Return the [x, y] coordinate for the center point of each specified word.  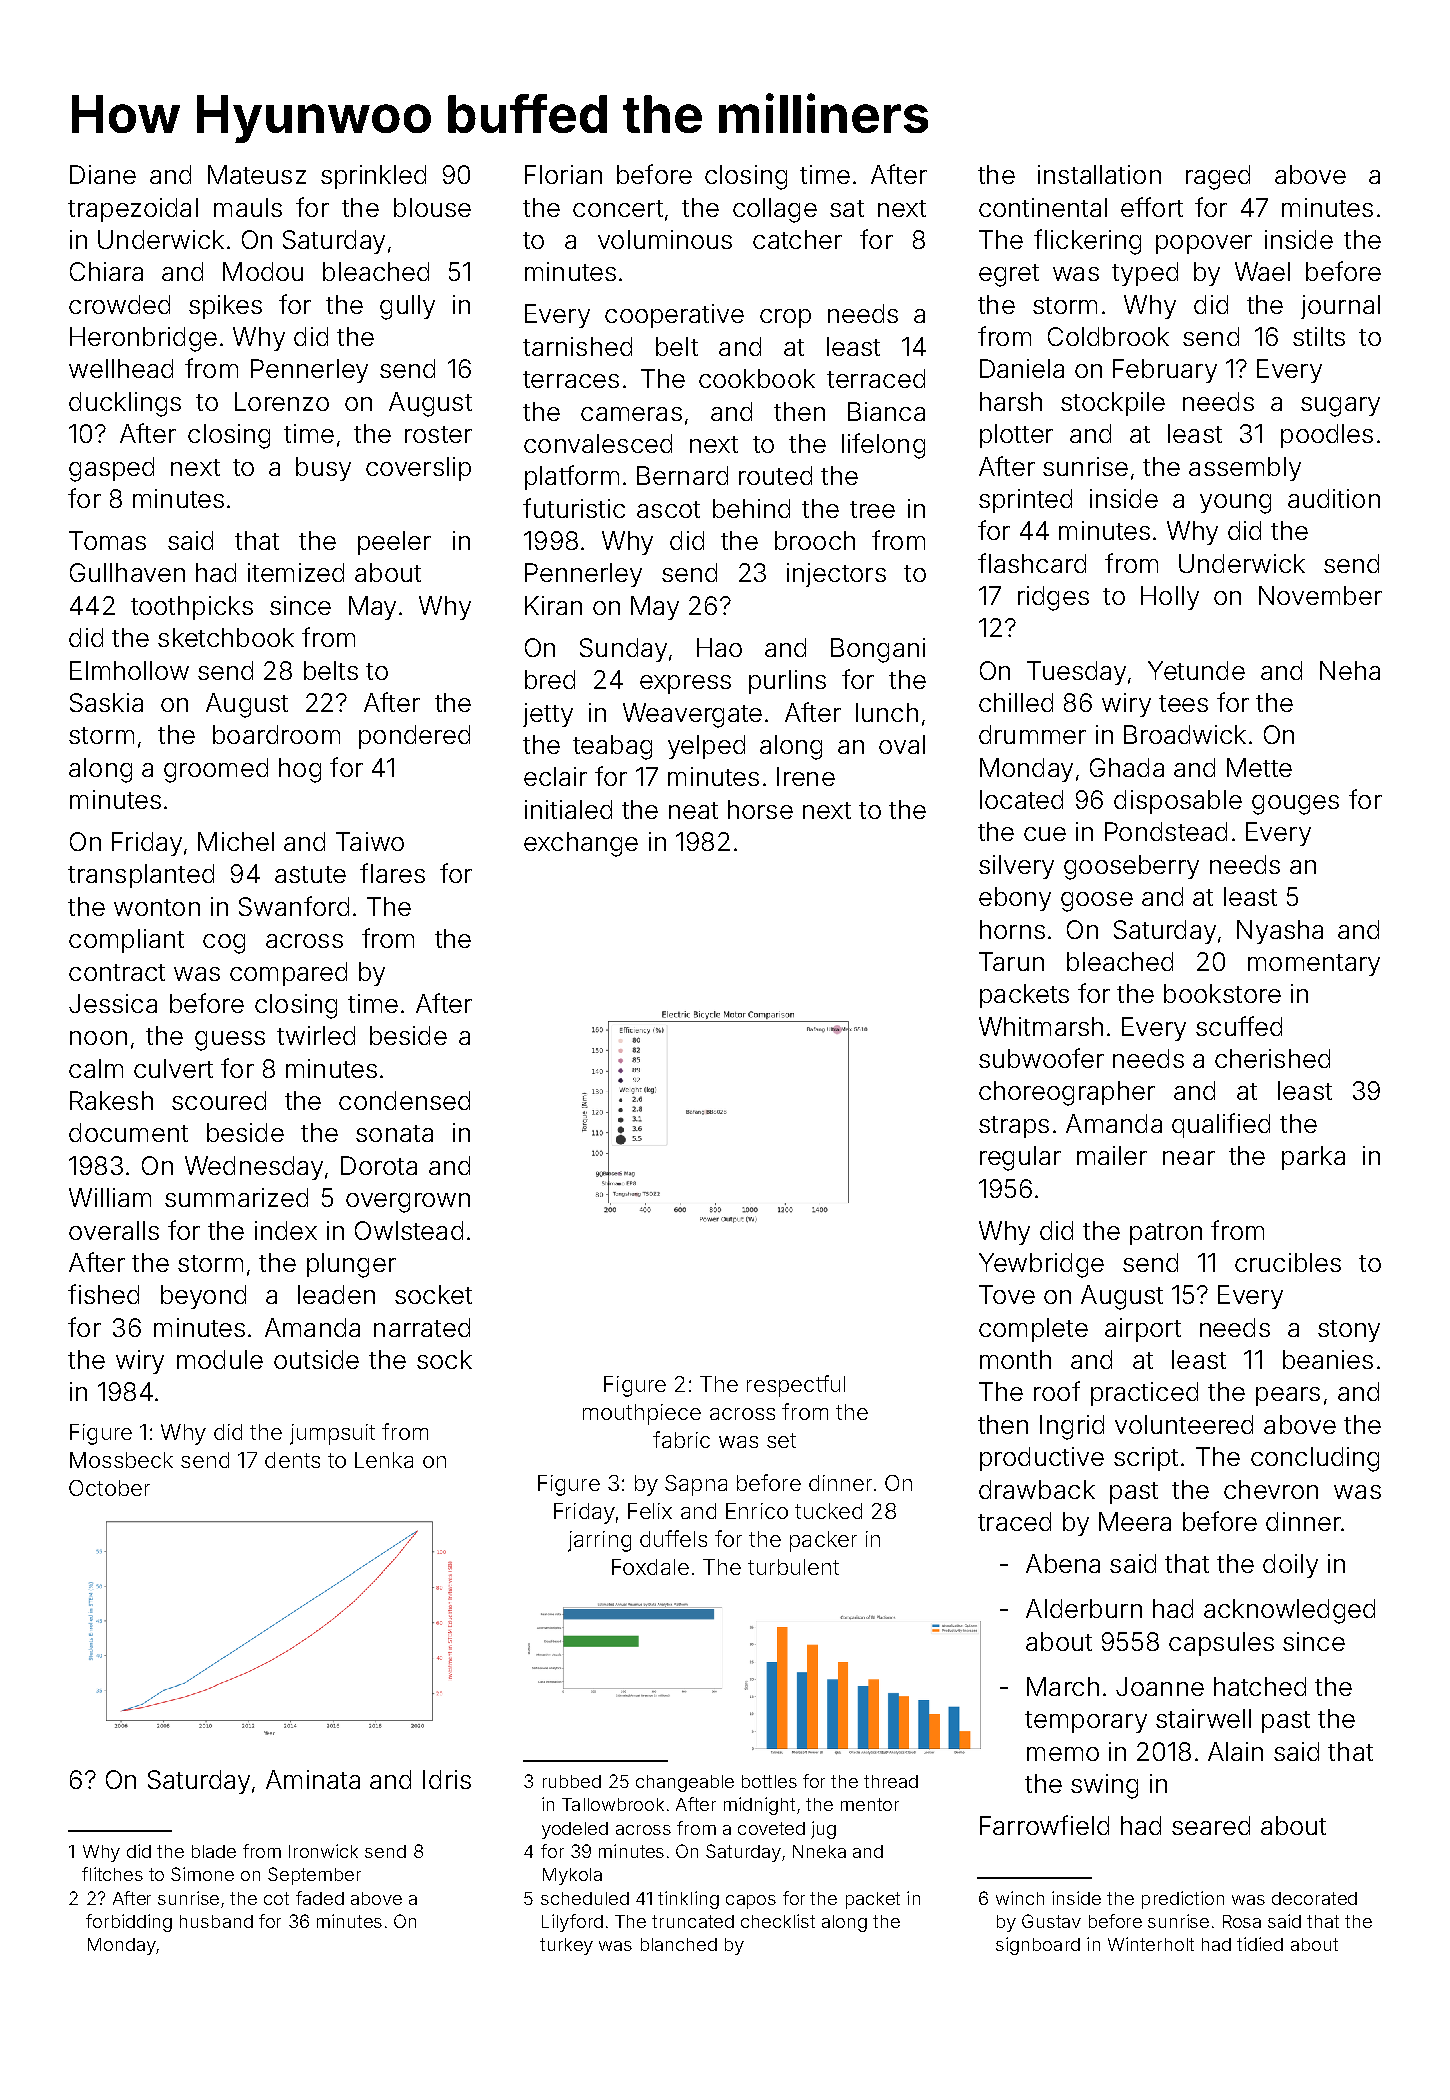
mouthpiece [642, 1414]
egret [1009, 275]
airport [1143, 1330]
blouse [432, 207]
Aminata [313, 1779]
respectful [796, 1386]
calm [96, 1068]
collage [775, 210]
